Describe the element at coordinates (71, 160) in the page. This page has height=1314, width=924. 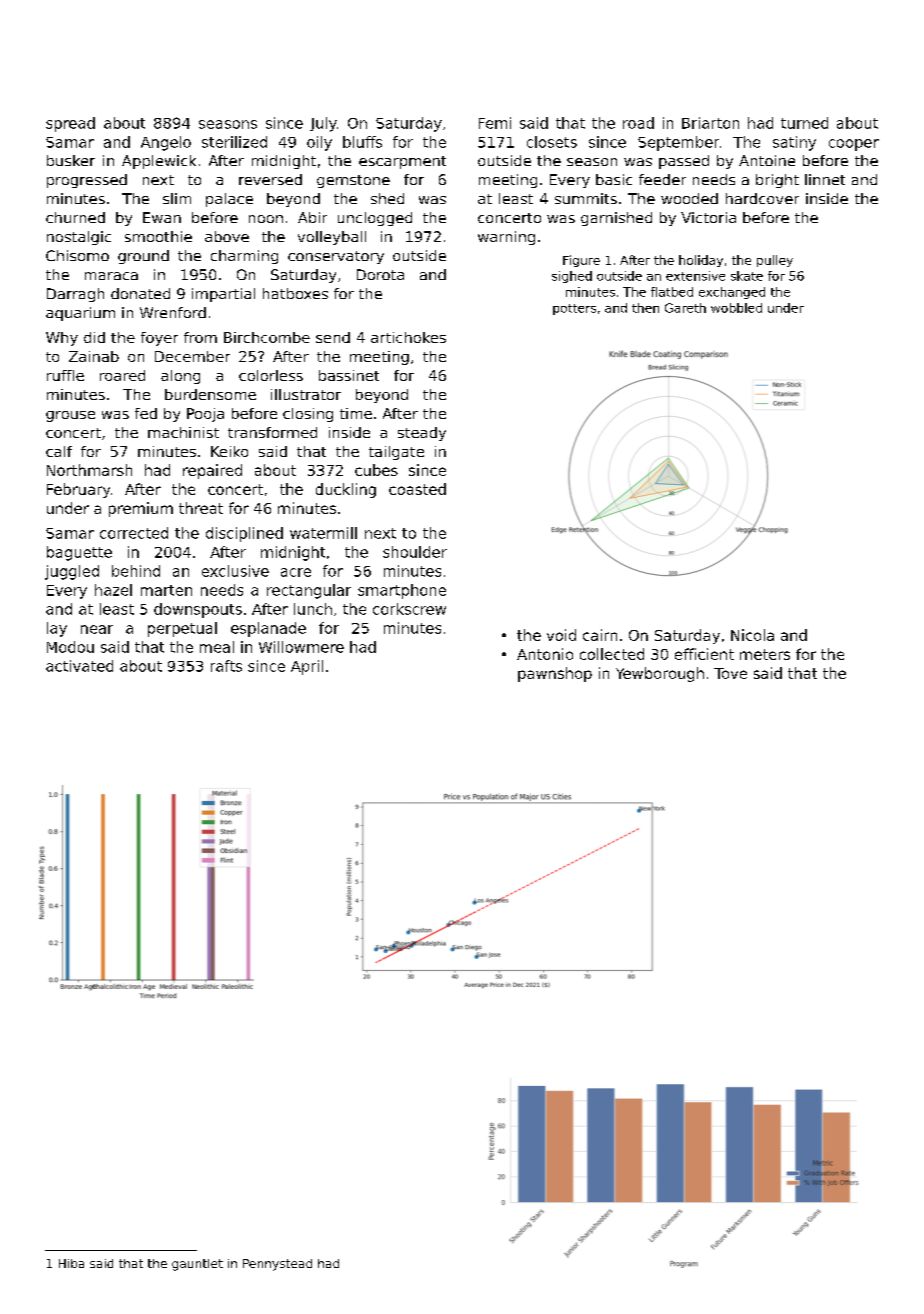
I see `busker` at that location.
